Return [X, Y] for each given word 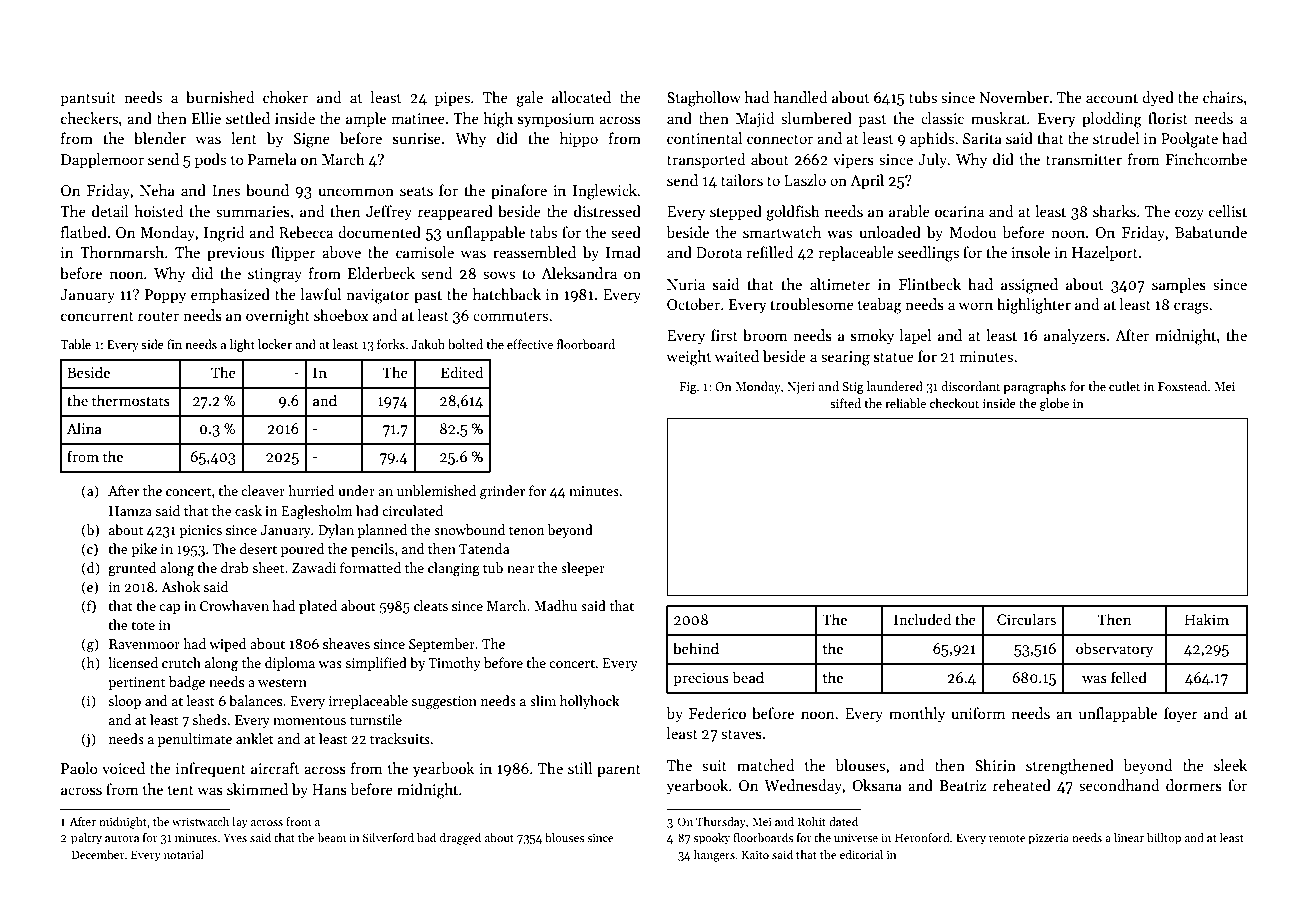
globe [1054, 404]
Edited [462, 372]
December [98, 854]
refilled [770, 252]
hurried [311, 490]
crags [1191, 308]
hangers [714, 856]
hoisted [159, 211]
